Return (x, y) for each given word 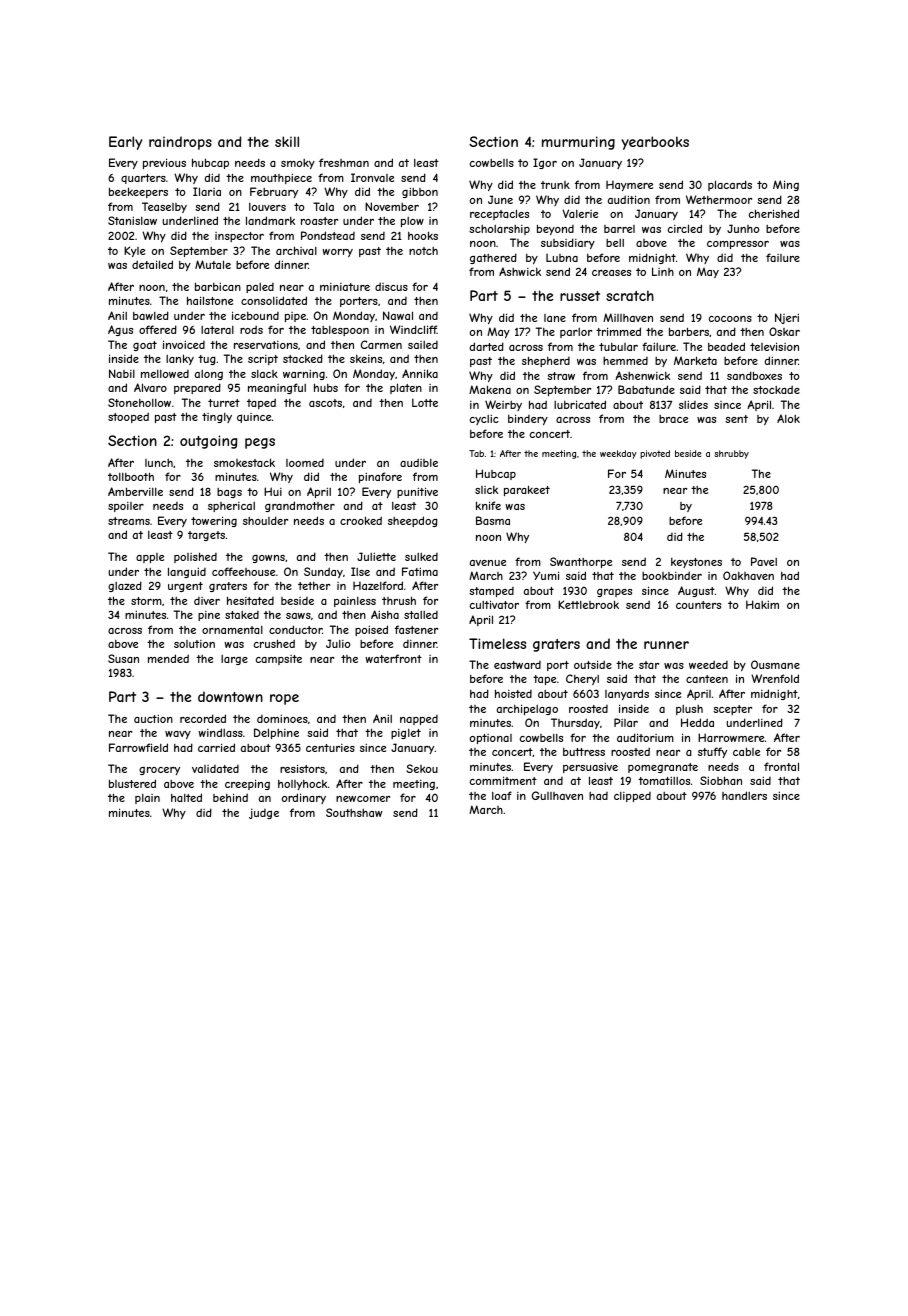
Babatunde (646, 389)
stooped (128, 417)
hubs (326, 387)
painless (355, 602)
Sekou (422, 768)
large (234, 660)
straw (561, 376)
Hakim (762, 604)
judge (264, 813)
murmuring (578, 143)
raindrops (180, 143)
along (209, 375)
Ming (786, 185)
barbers (689, 331)
